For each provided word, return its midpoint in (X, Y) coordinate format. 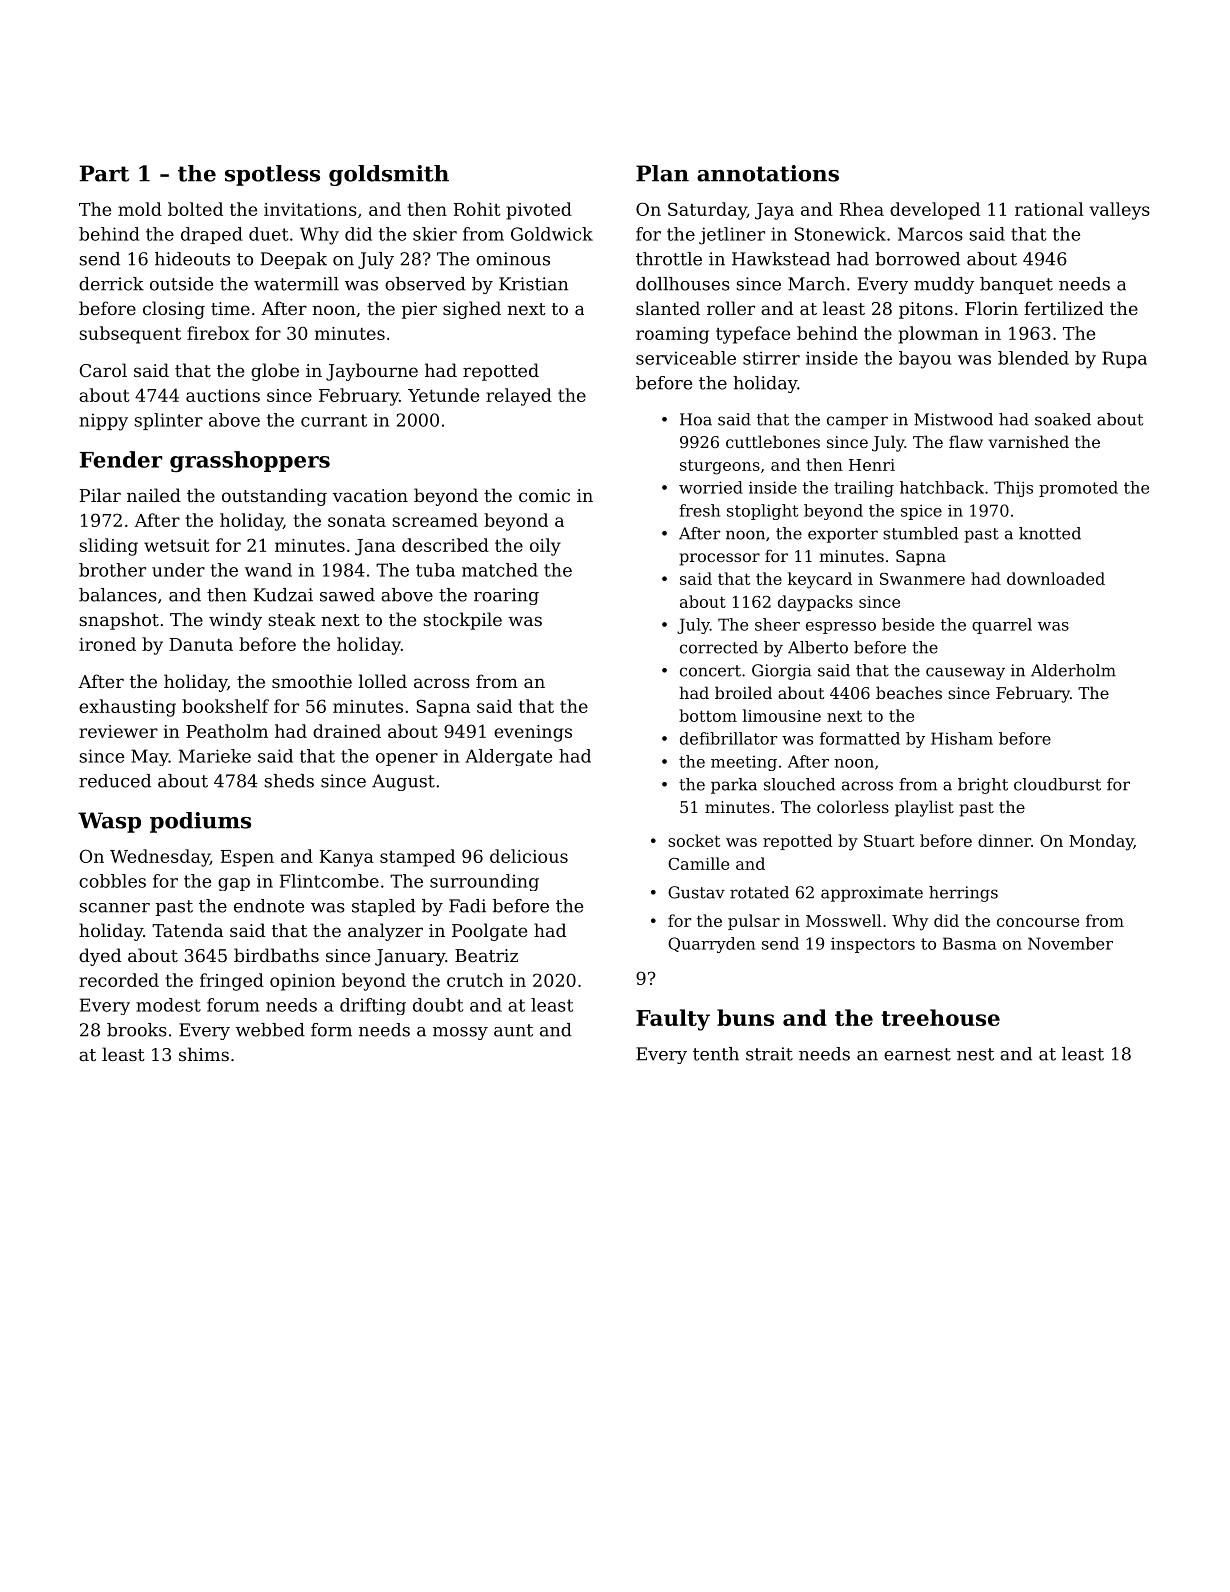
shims (204, 1054)
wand (268, 570)
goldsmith (389, 175)
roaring (506, 596)
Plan (662, 173)
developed (935, 211)
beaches (909, 692)
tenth (716, 1054)
